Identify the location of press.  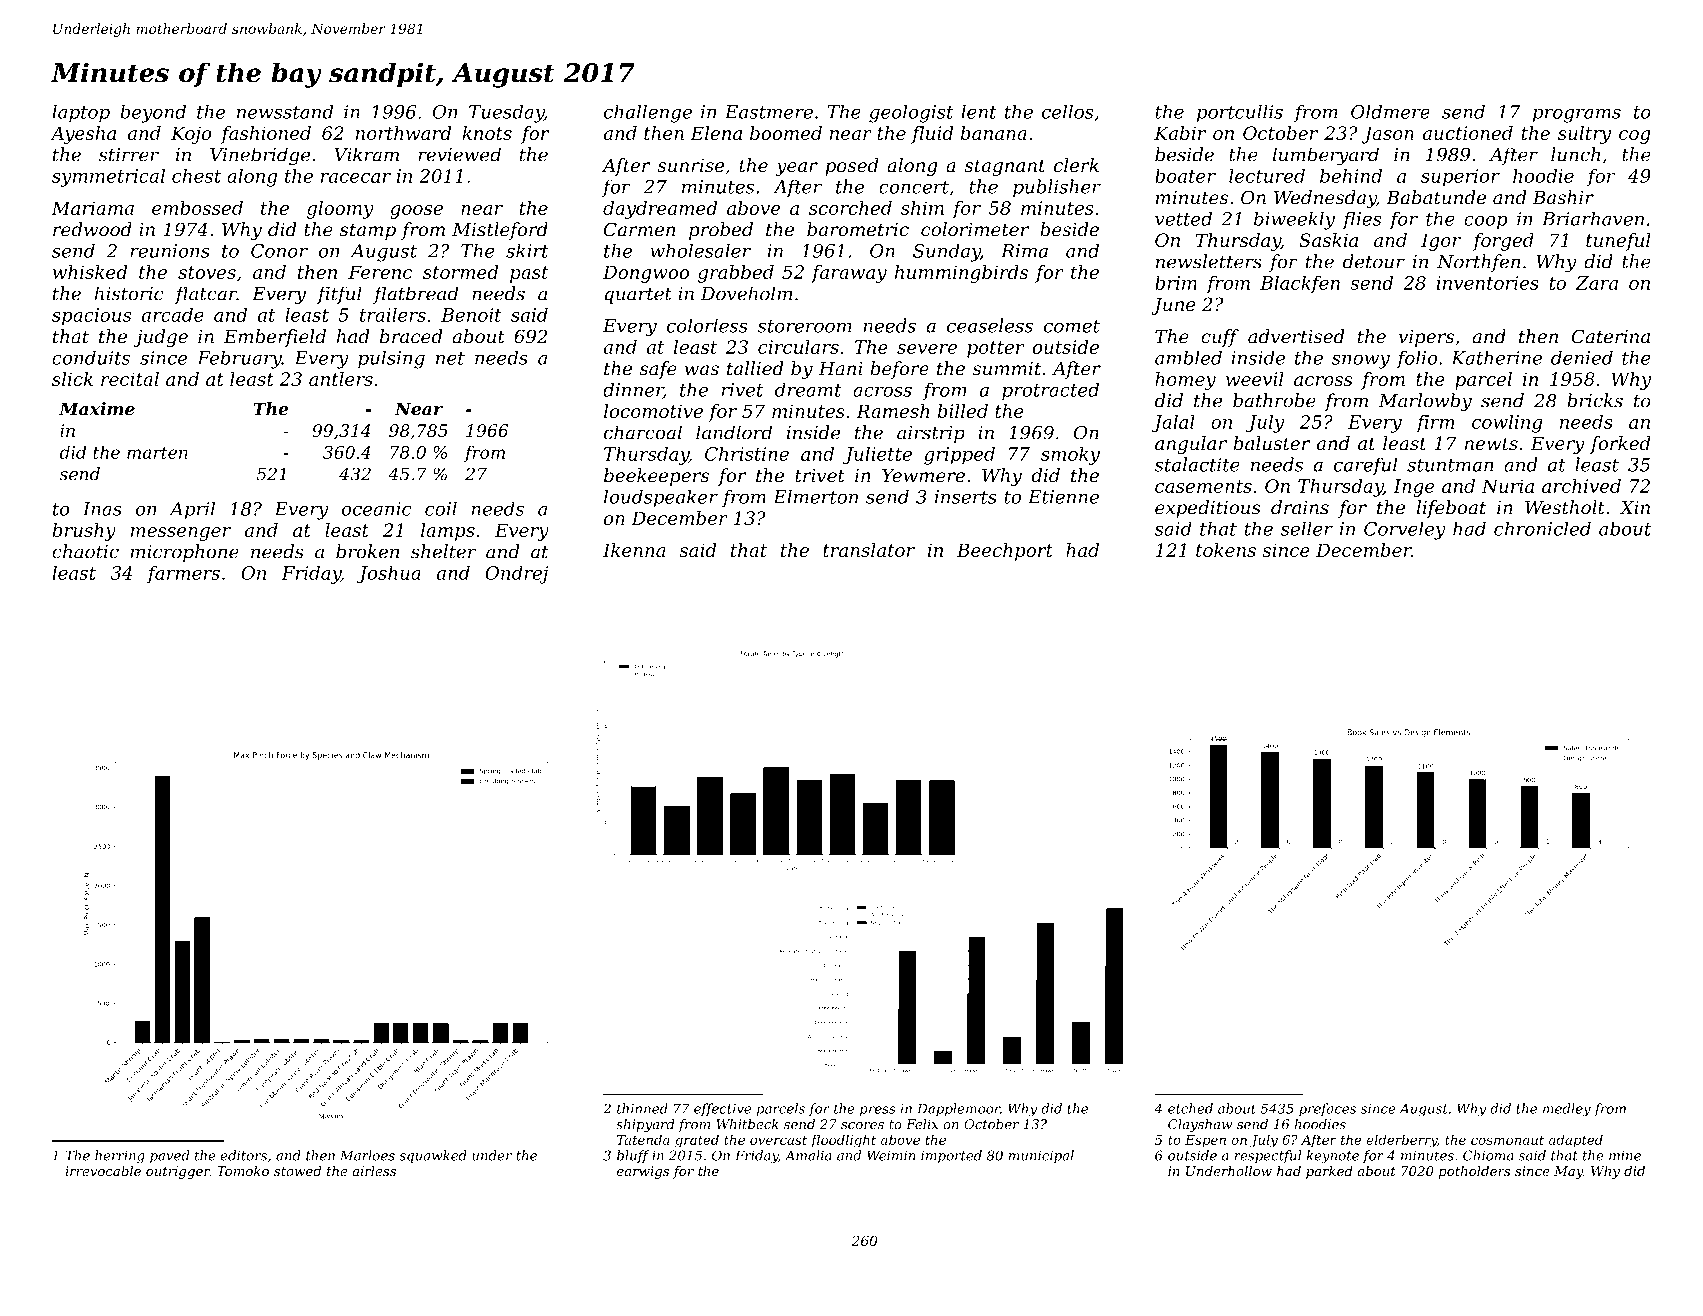
(878, 1111).
